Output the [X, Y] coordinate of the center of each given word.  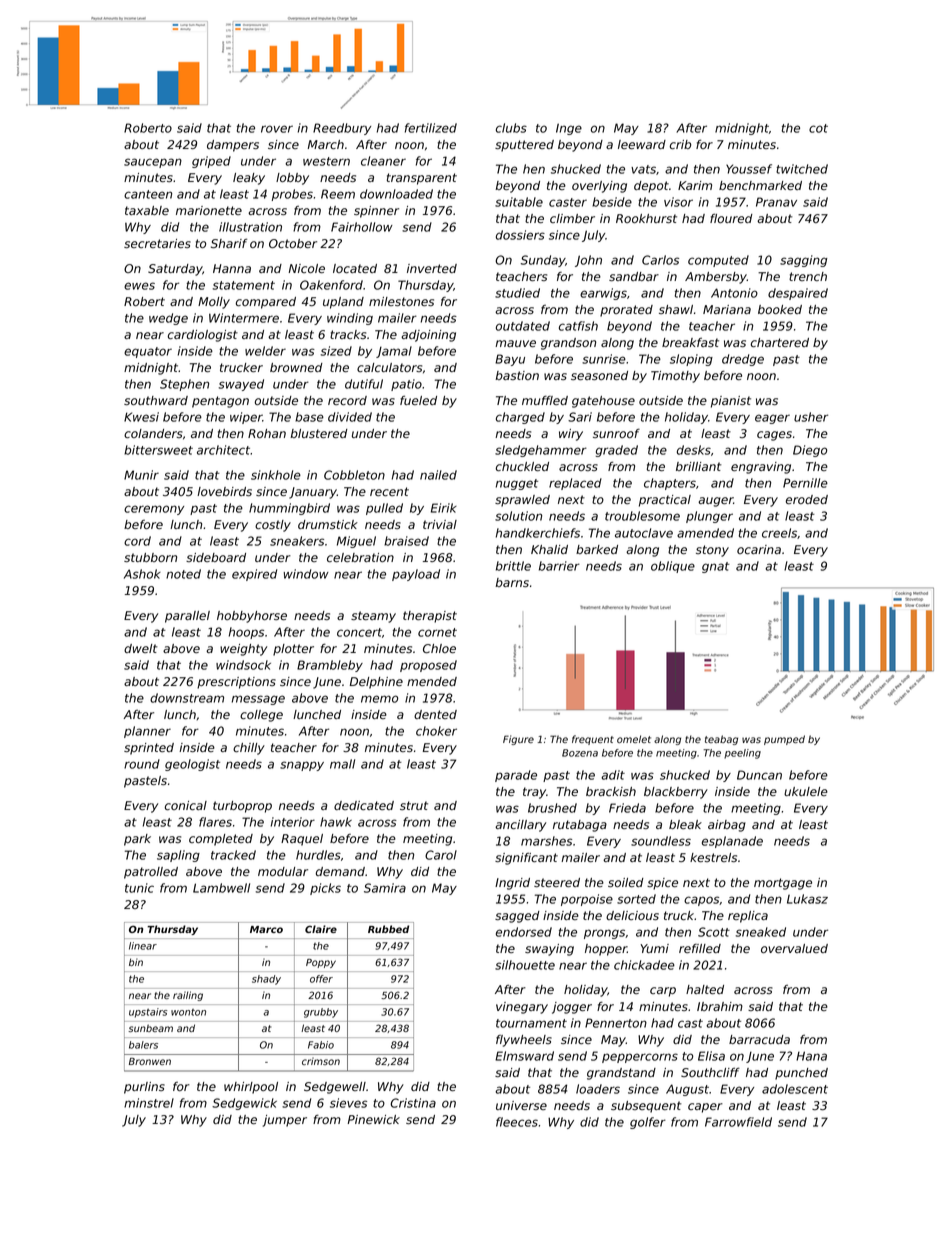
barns [512, 582]
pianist [731, 402]
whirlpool [251, 1088]
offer [321, 979]
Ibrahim [720, 1006]
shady [266, 980]
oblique [673, 567]
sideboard [216, 557]
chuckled [522, 466]
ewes [139, 286]
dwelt [141, 648]
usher [811, 417]
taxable [147, 210]
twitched [802, 169]
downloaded [396, 194]
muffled [545, 400]
